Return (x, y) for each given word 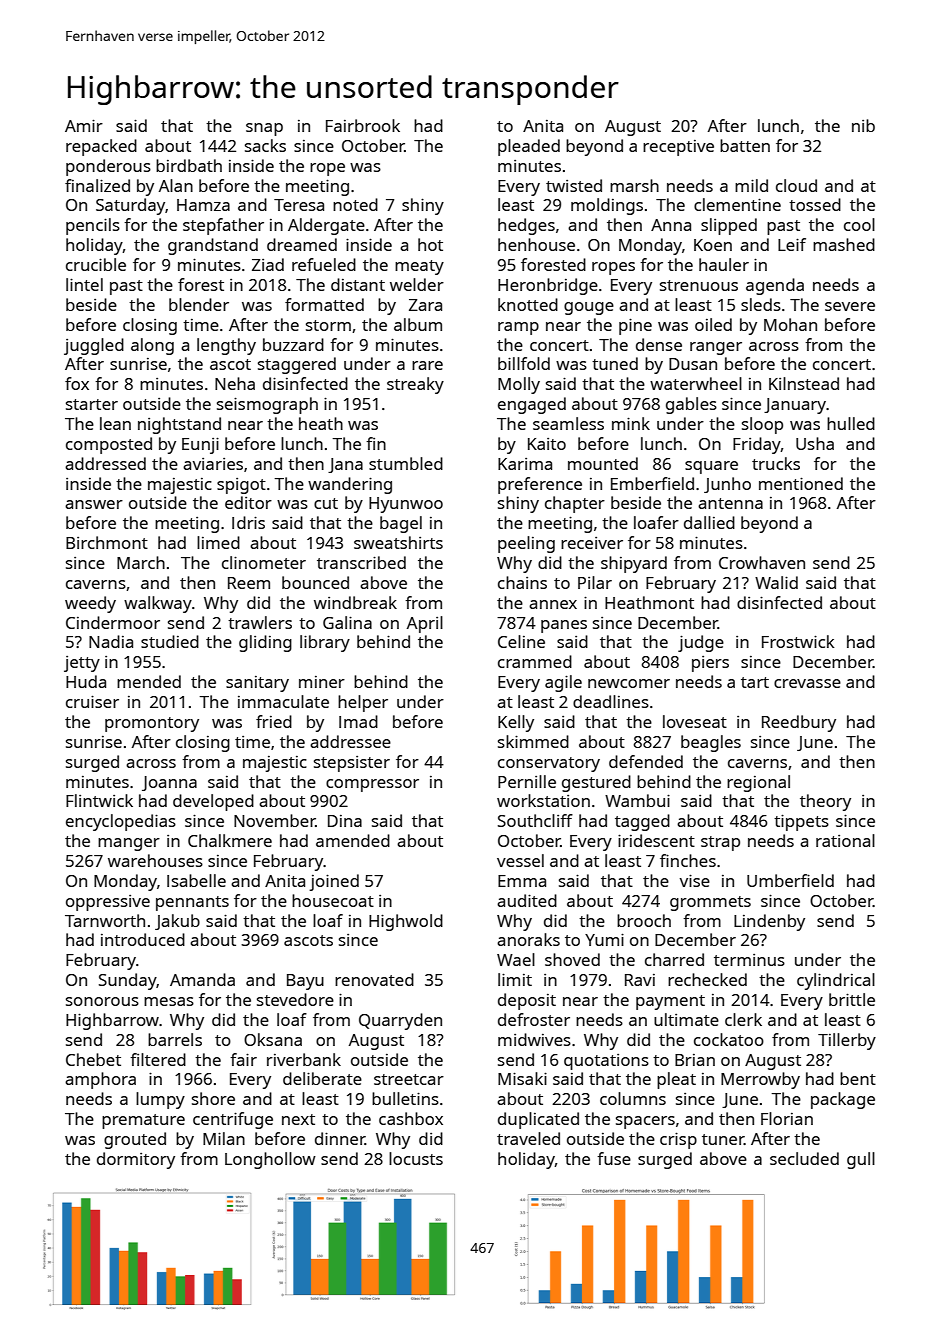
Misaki (522, 1078)
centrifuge (233, 1120)
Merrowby (760, 1080)
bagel (401, 524)
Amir (84, 125)
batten (745, 145)
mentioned (801, 483)
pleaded (529, 147)
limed (218, 542)
